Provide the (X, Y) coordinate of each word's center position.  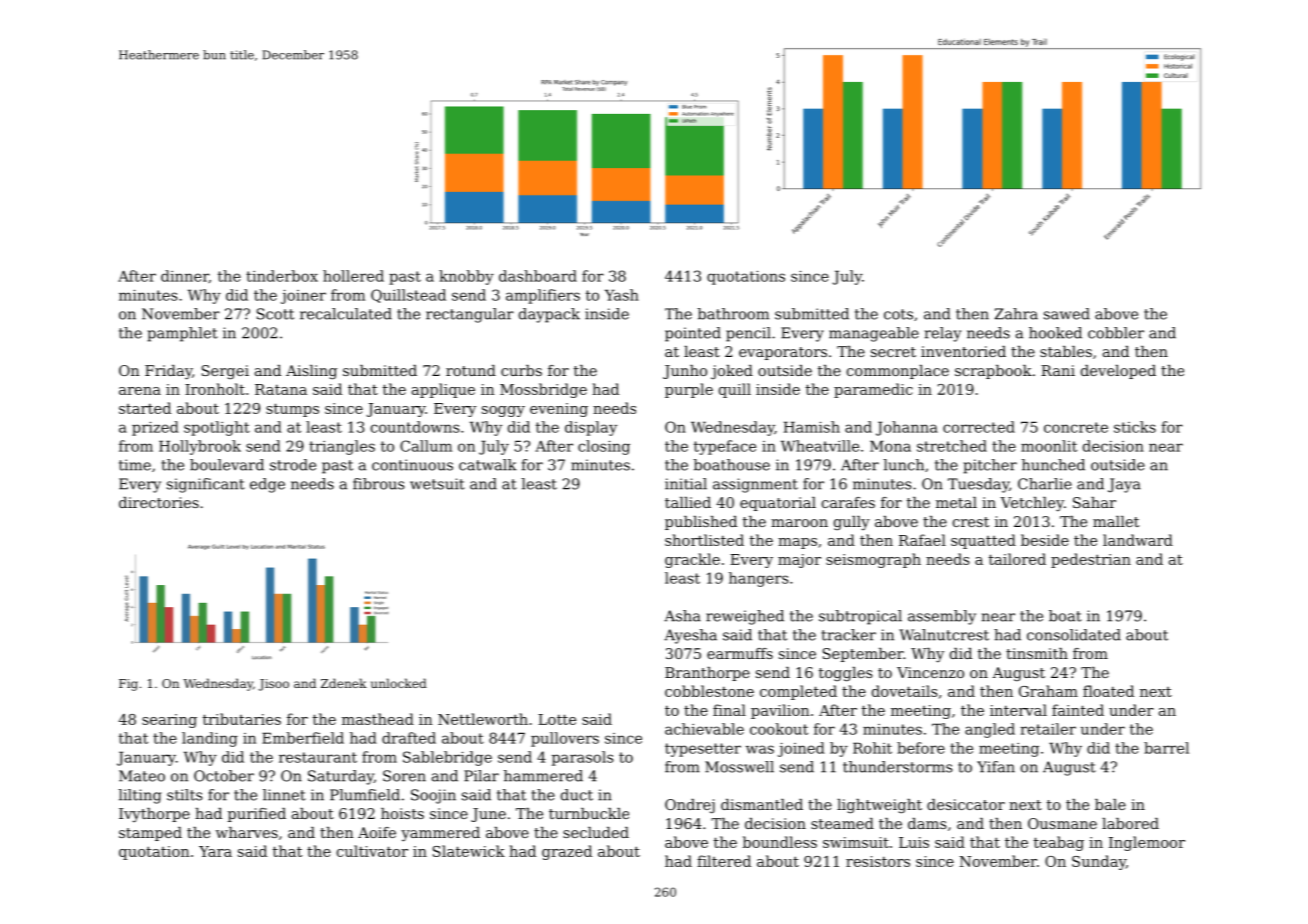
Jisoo (273, 685)
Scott (275, 314)
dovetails (905, 691)
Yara (215, 851)
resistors (878, 861)
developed (1118, 372)
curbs (521, 370)
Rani (1058, 370)
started (145, 408)
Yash (622, 295)
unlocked (399, 683)
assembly (942, 617)
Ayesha (690, 636)
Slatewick (469, 851)
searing (169, 721)
